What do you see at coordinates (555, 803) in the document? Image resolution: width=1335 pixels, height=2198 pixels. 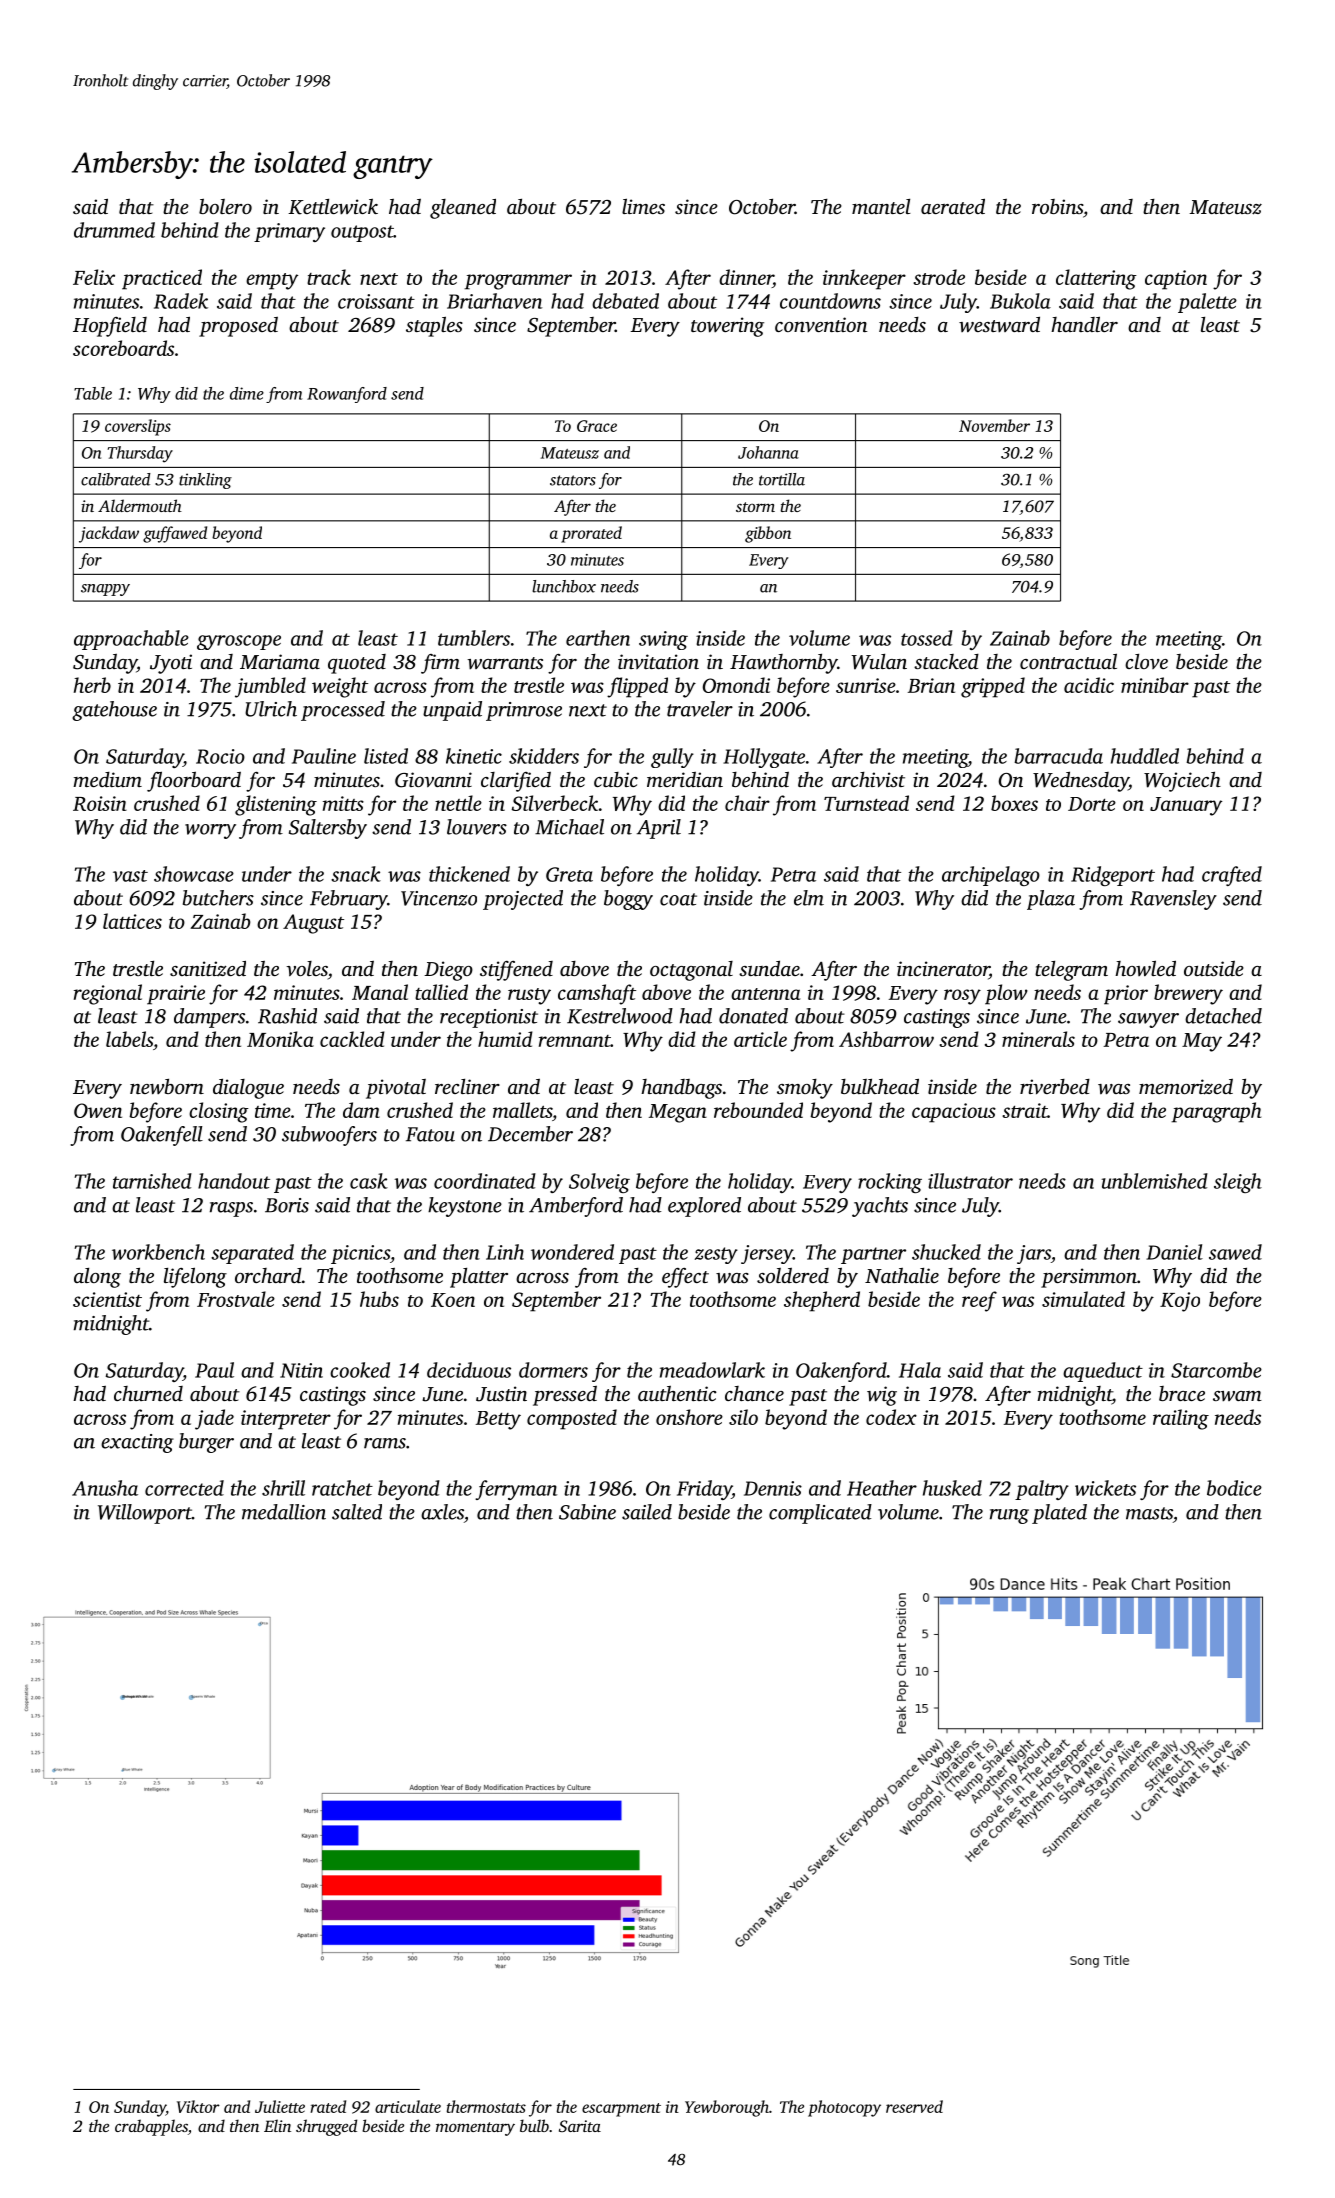 I see `Silverbeck` at bounding box center [555, 803].
